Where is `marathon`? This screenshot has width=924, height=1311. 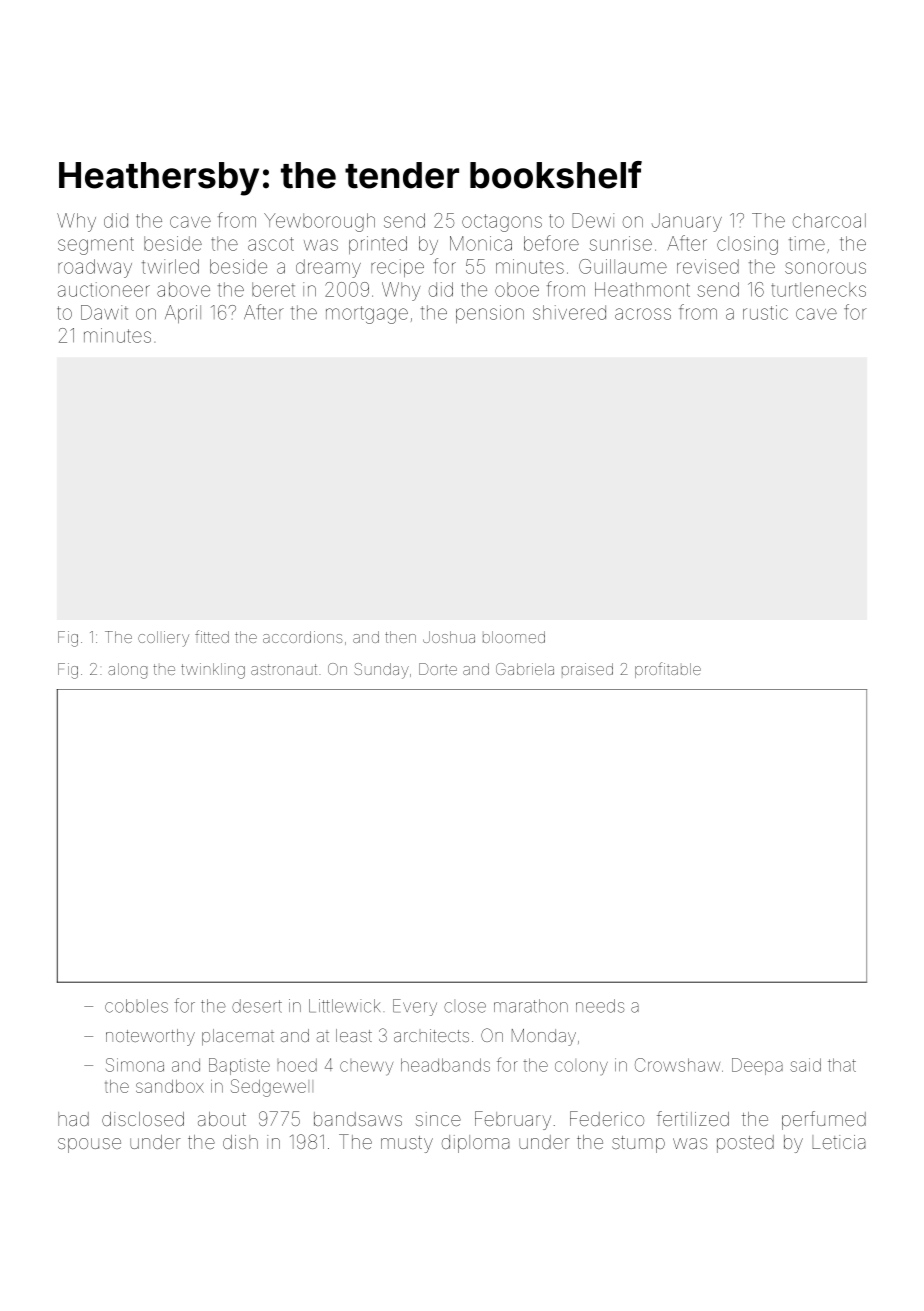 marathon is located at coordinates (531, 1006).
